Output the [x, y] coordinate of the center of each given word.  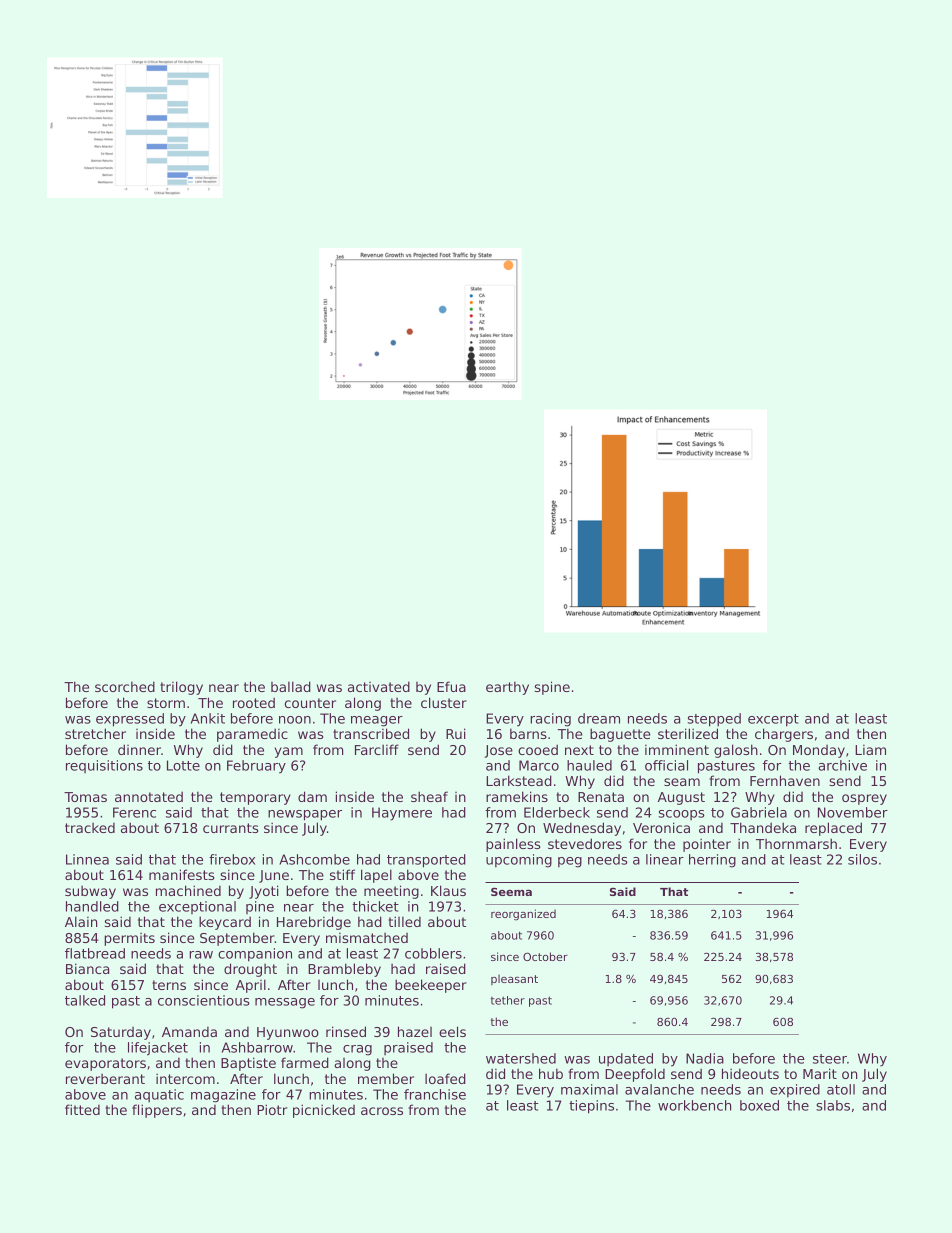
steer [830, 1059]
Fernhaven [785, 780]
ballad [291, 686]
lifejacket [158, 1049]
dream [599, 718]
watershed [521, 1058]
